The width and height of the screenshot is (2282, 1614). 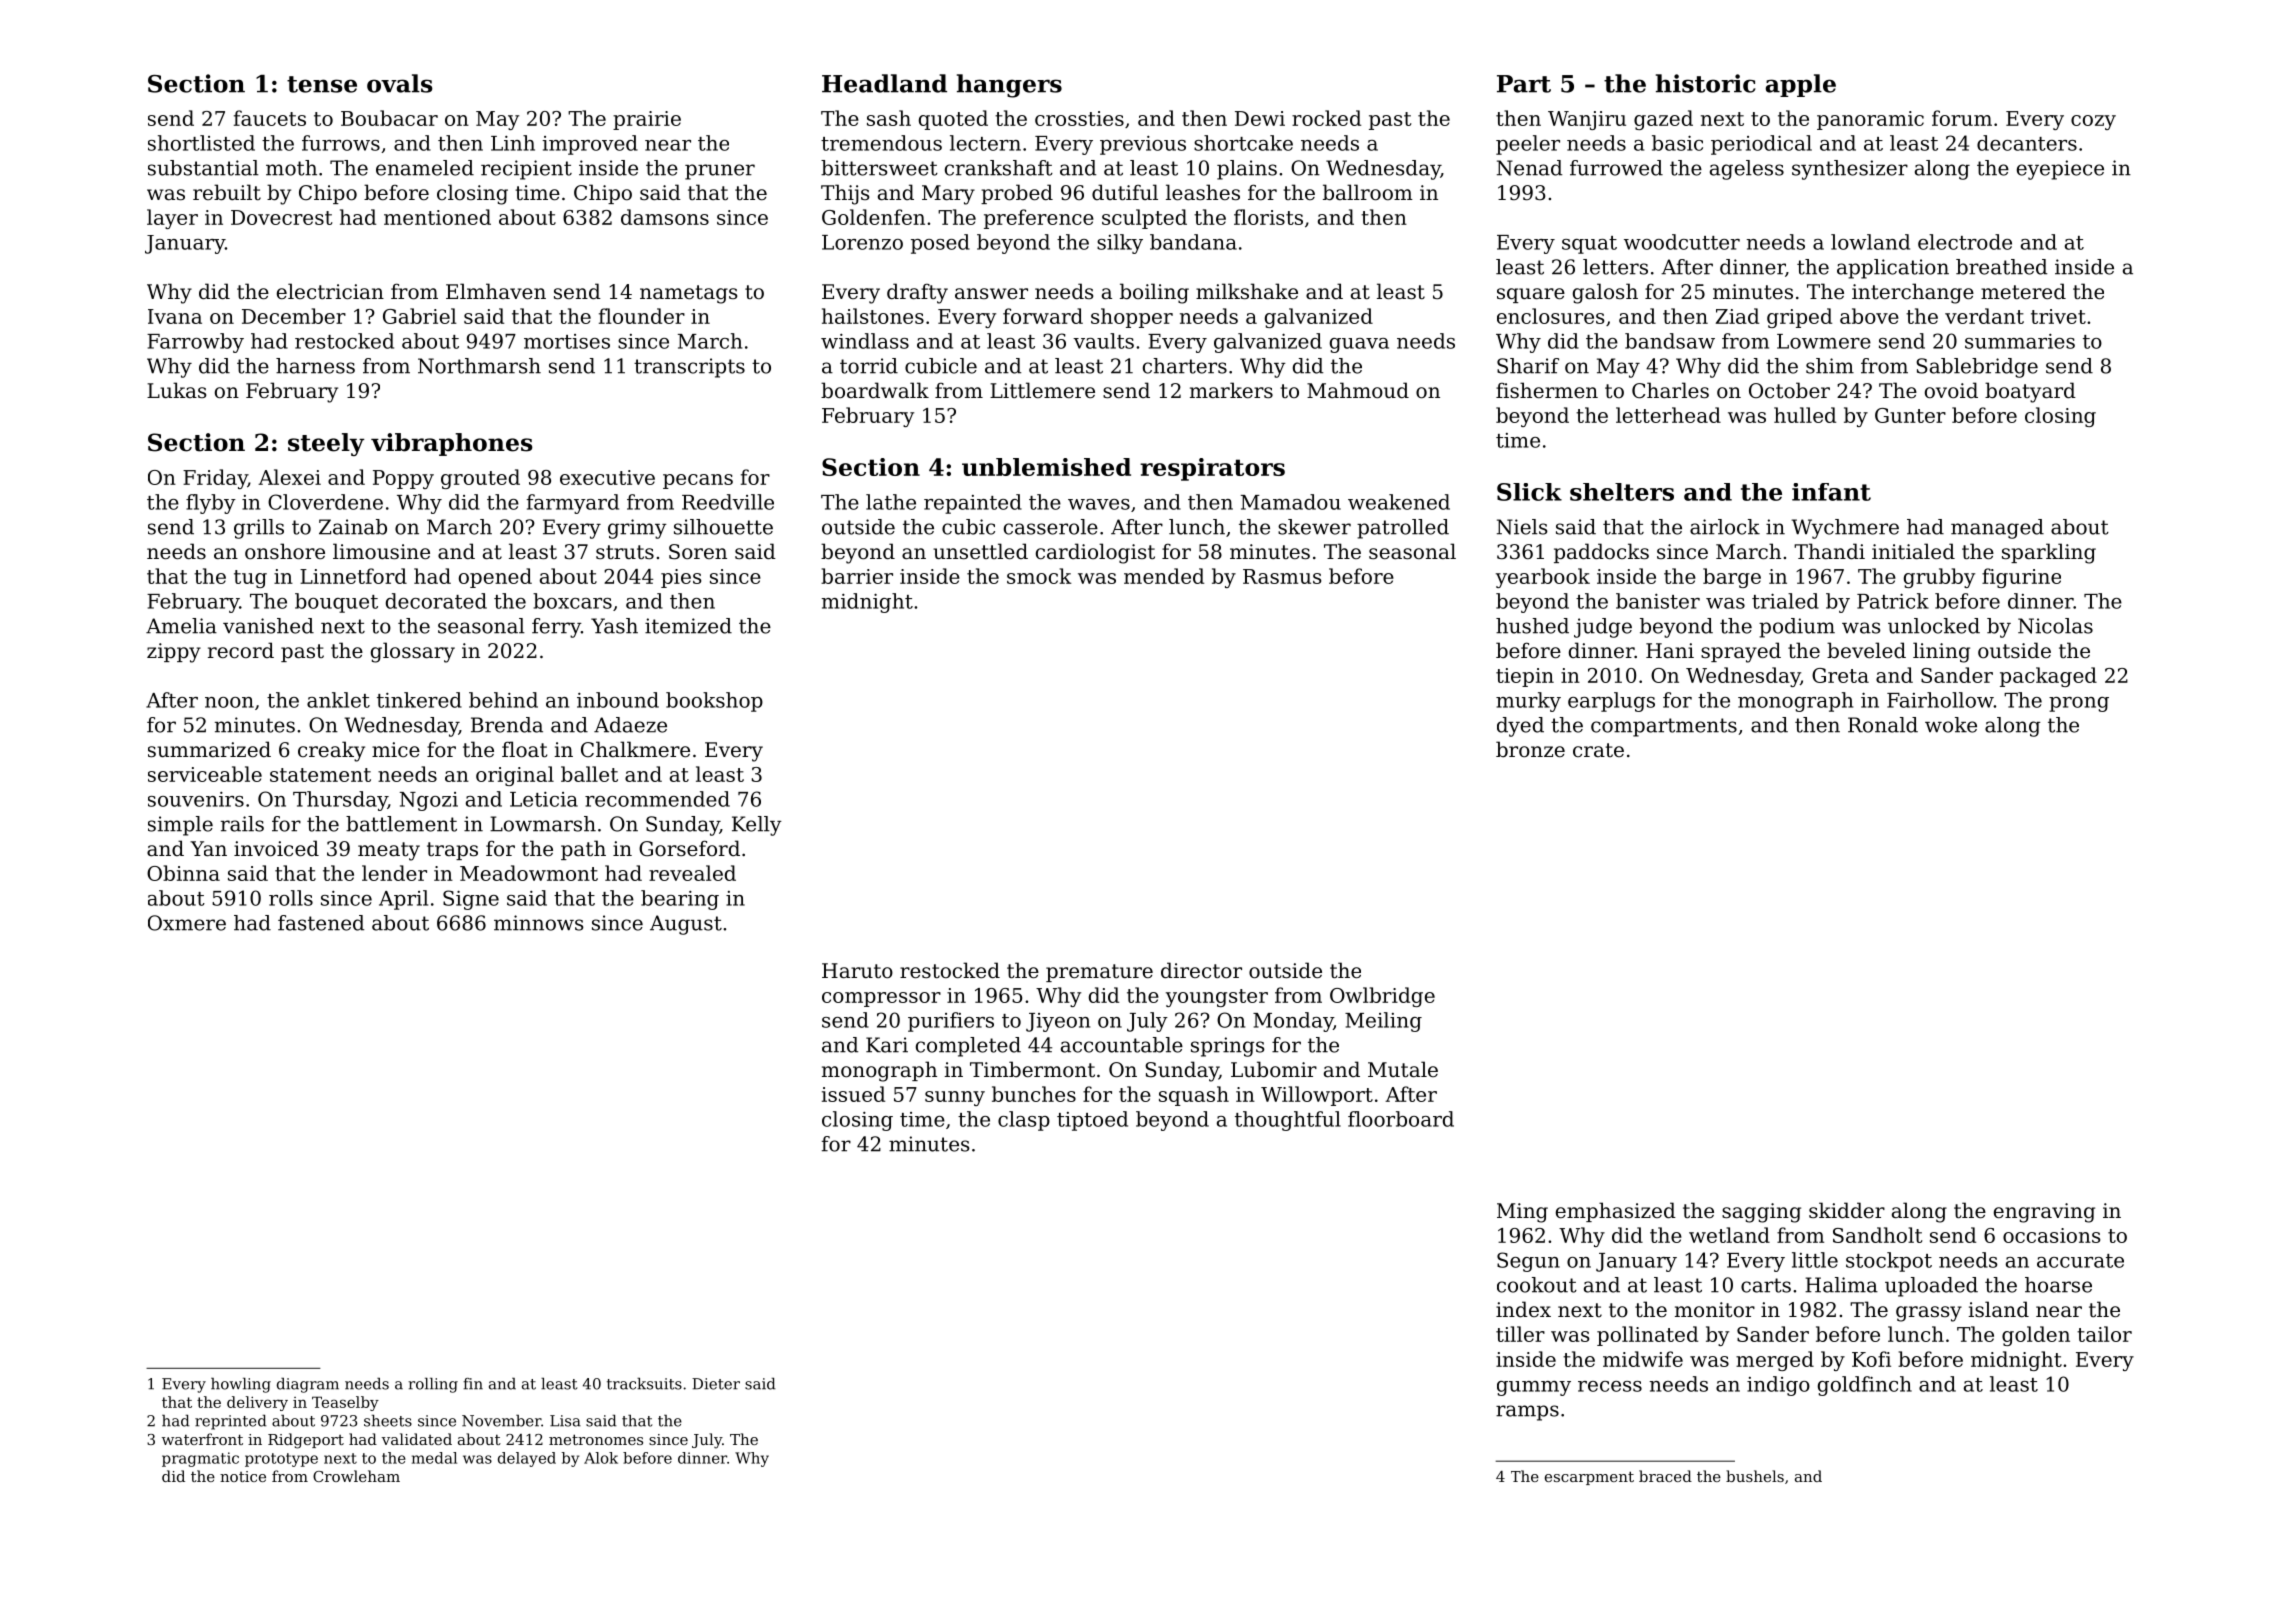 What do you see at coordinates (403, 900) in the screenshot?
I see `April` at bounding box center [403, 900].
